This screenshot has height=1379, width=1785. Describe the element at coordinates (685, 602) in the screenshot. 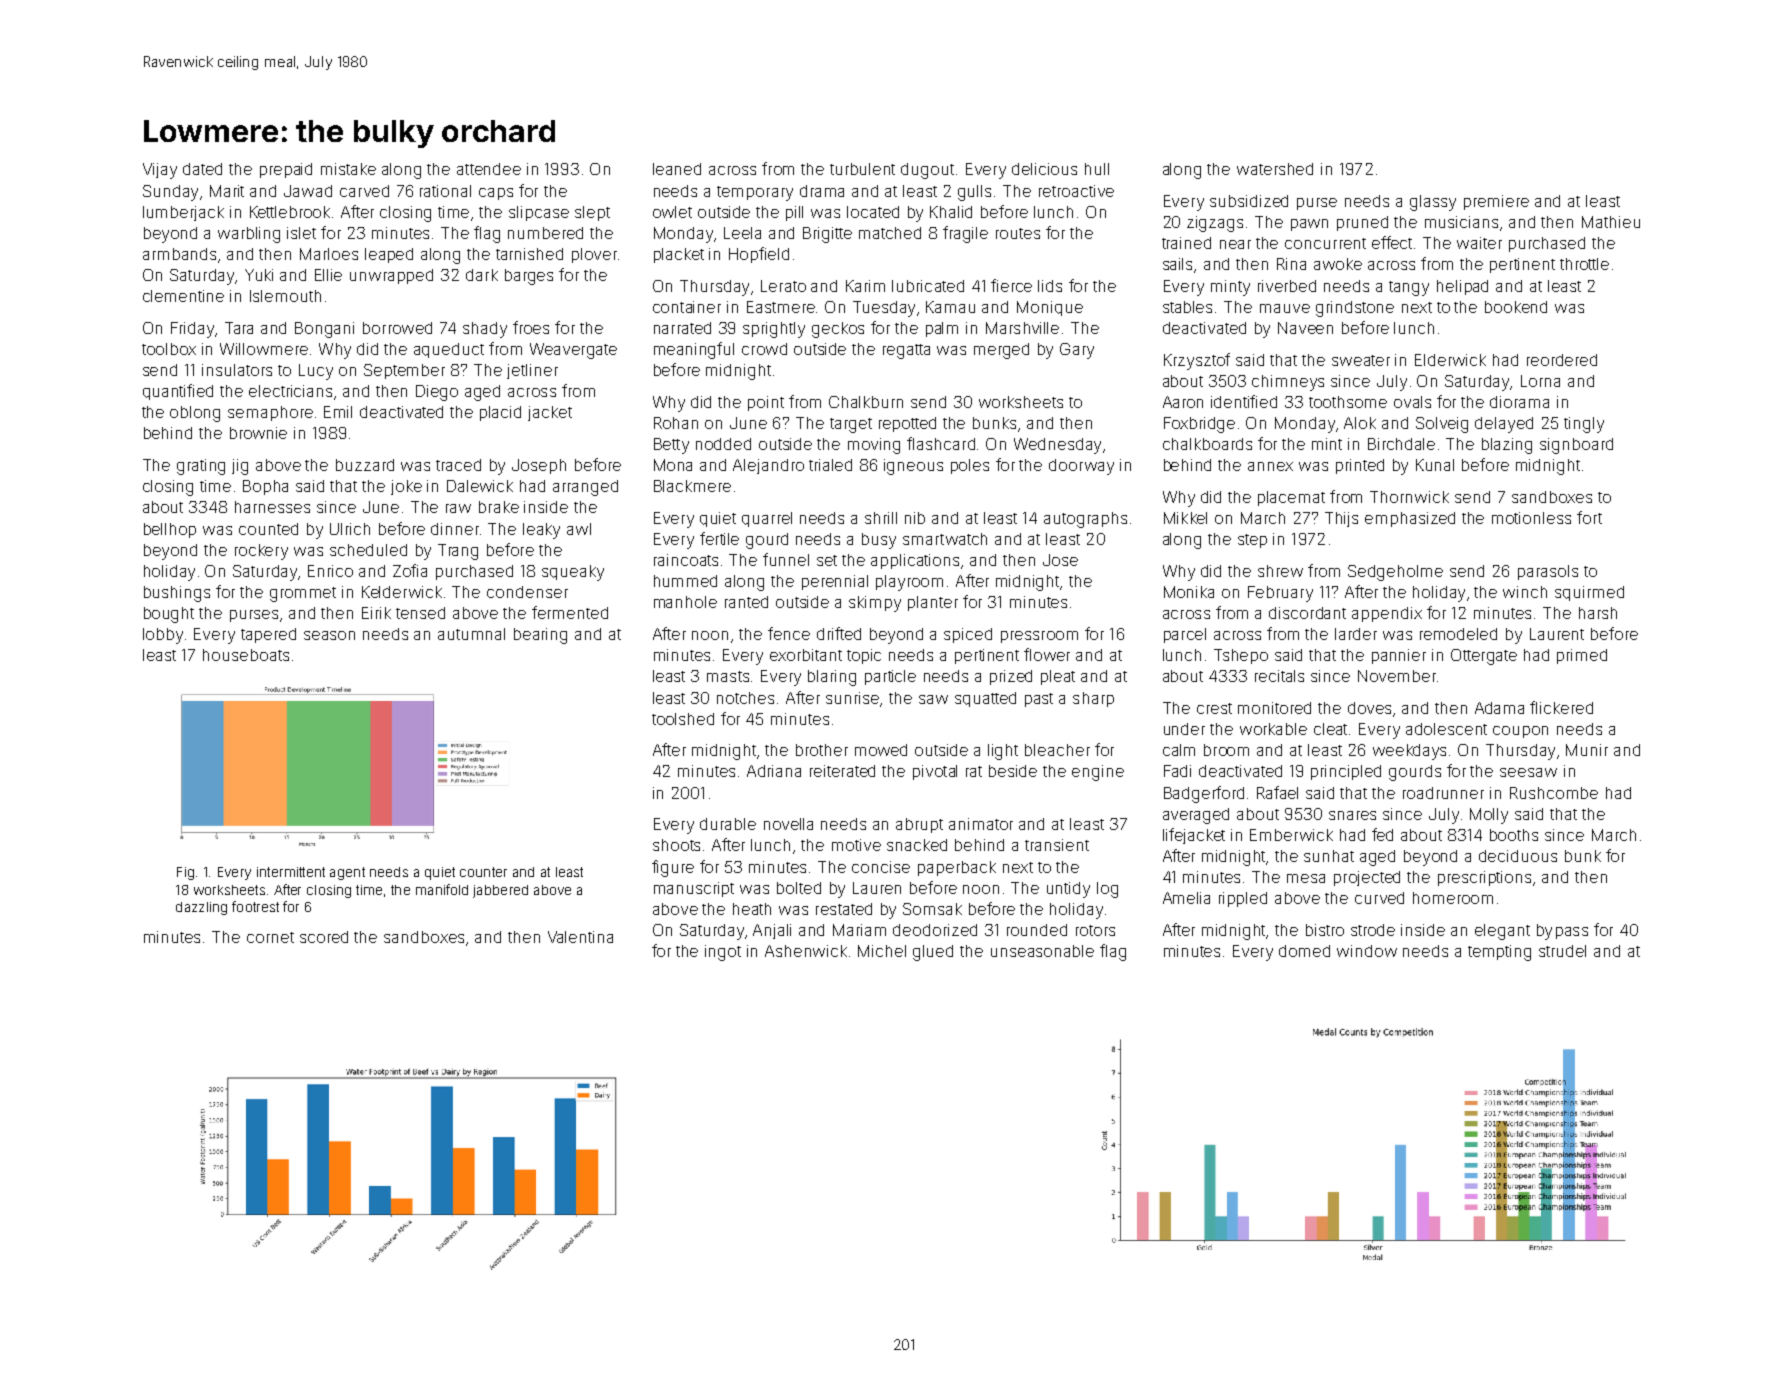

I see `manhole` at that location.
